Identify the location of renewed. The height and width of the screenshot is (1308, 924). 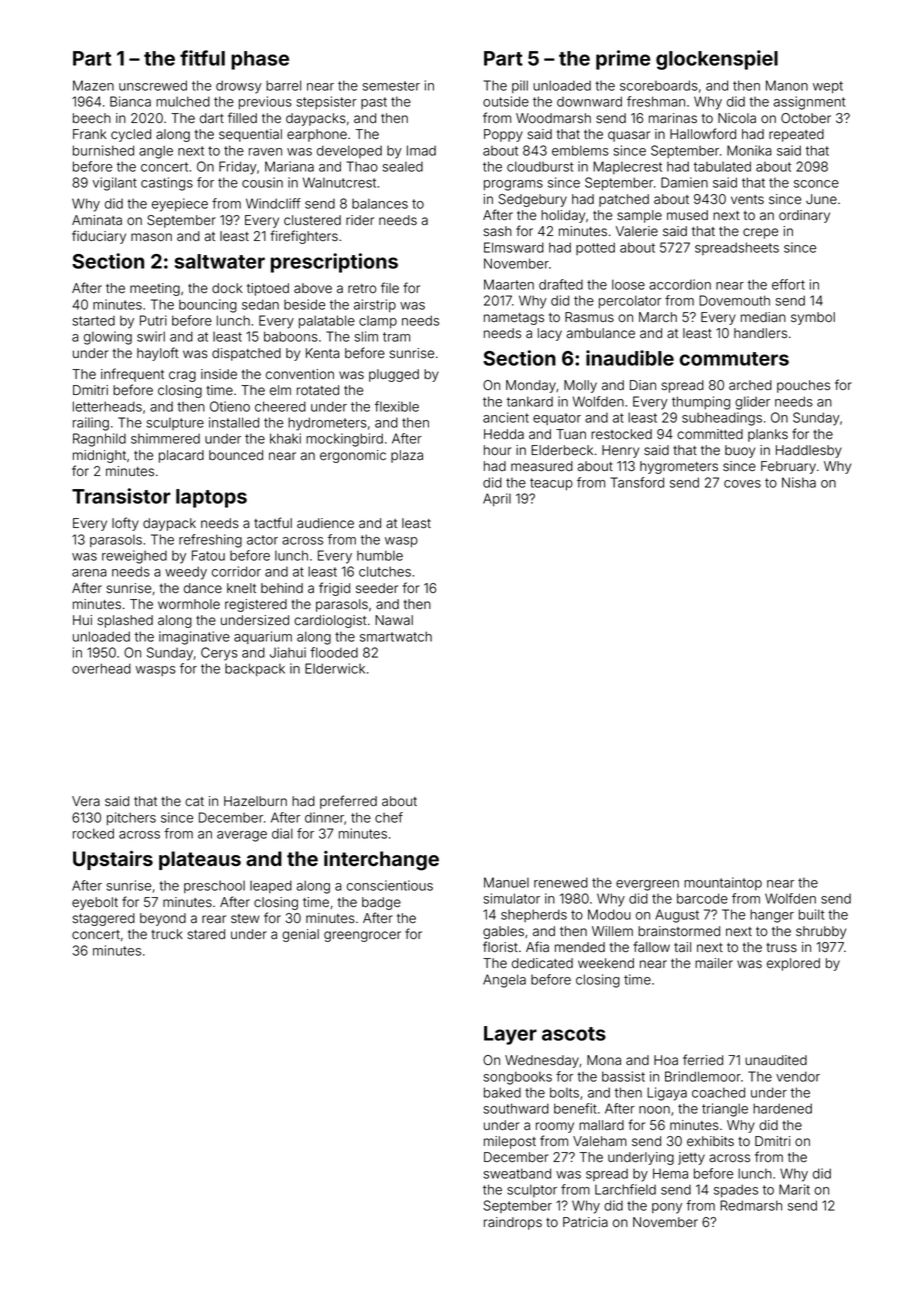
(561, 882).
